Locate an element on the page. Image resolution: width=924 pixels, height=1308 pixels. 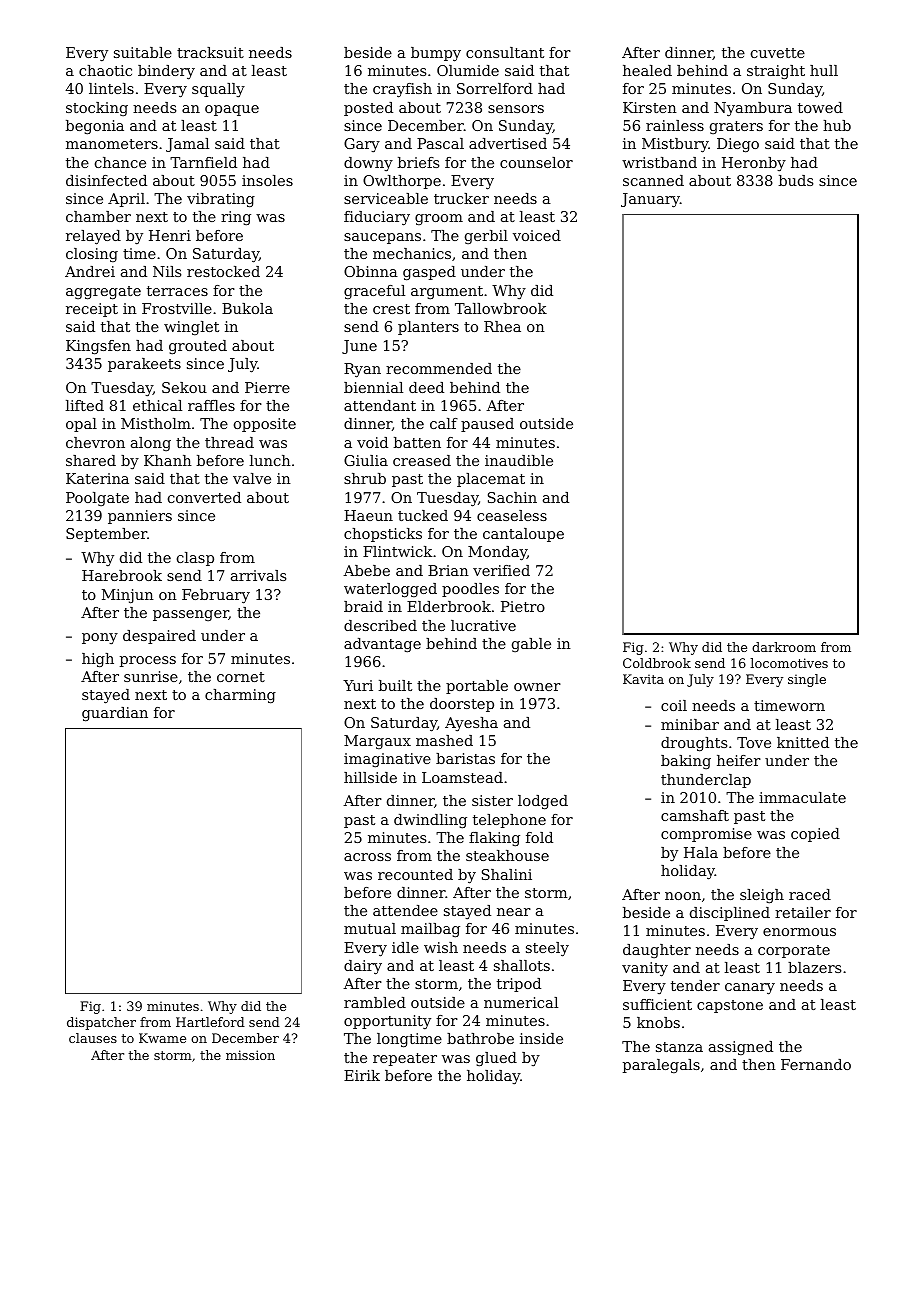
January is located at coordinates (650, 200).
